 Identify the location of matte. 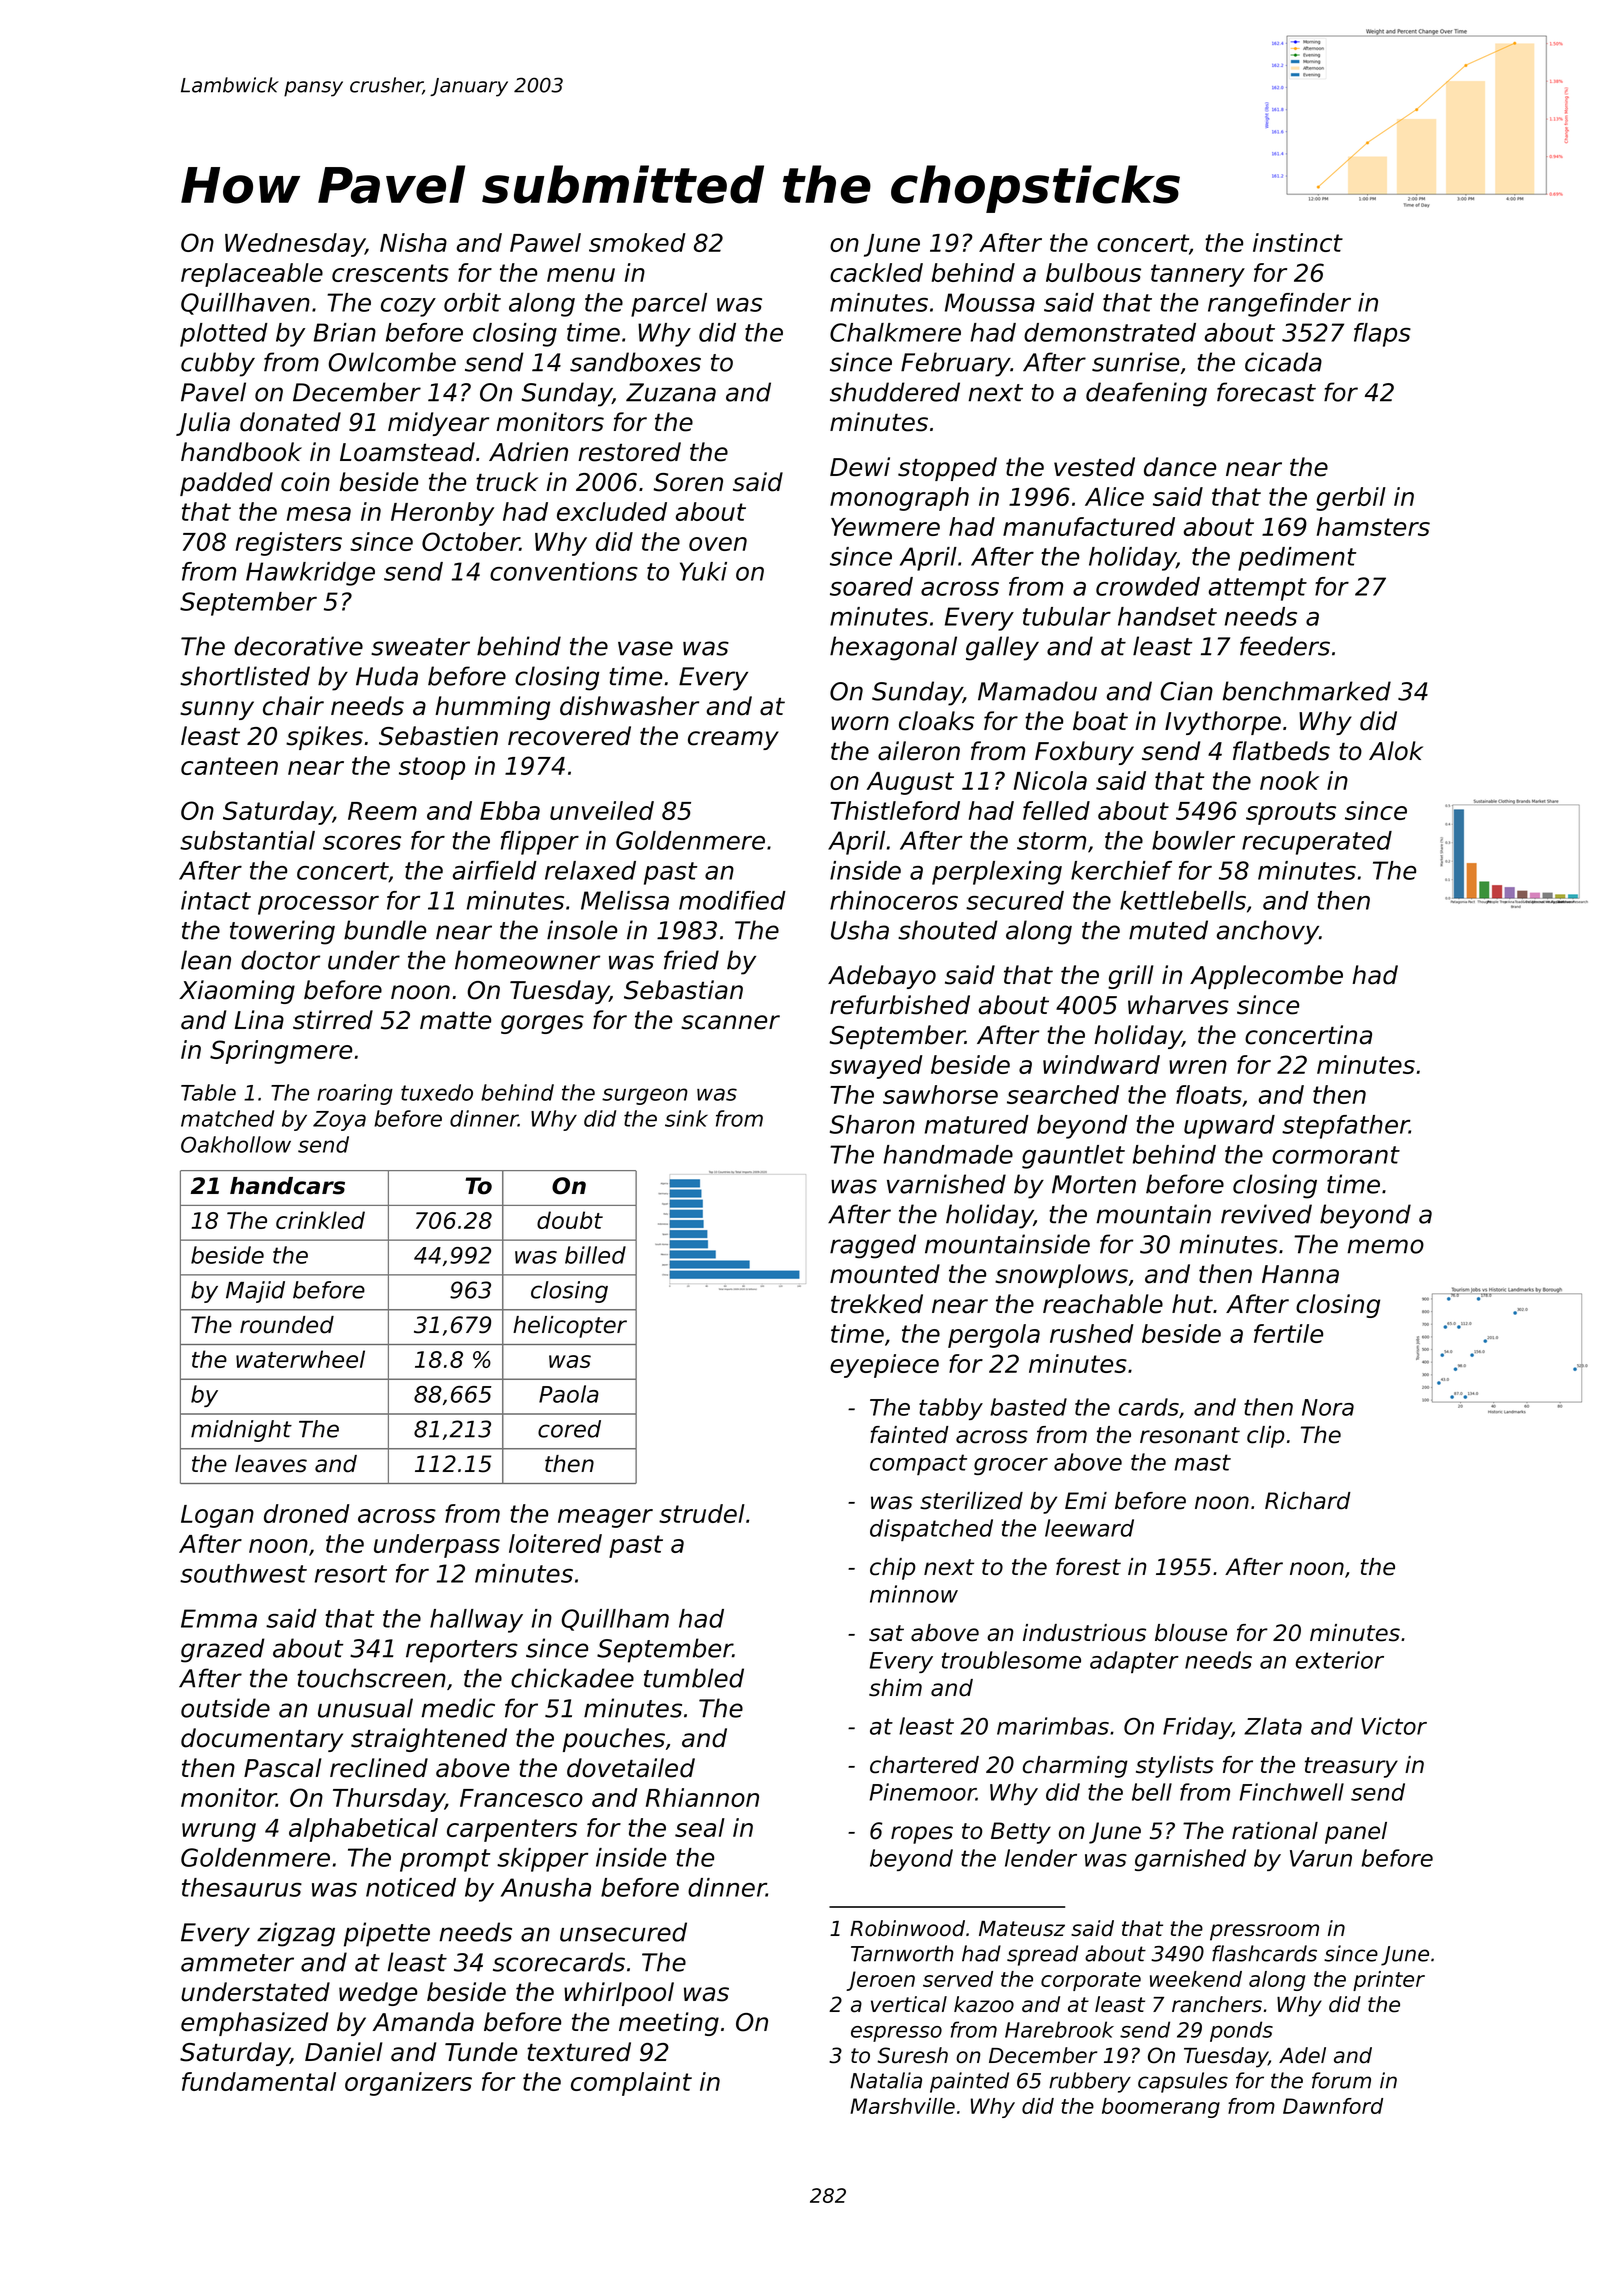
(455, 1021).
